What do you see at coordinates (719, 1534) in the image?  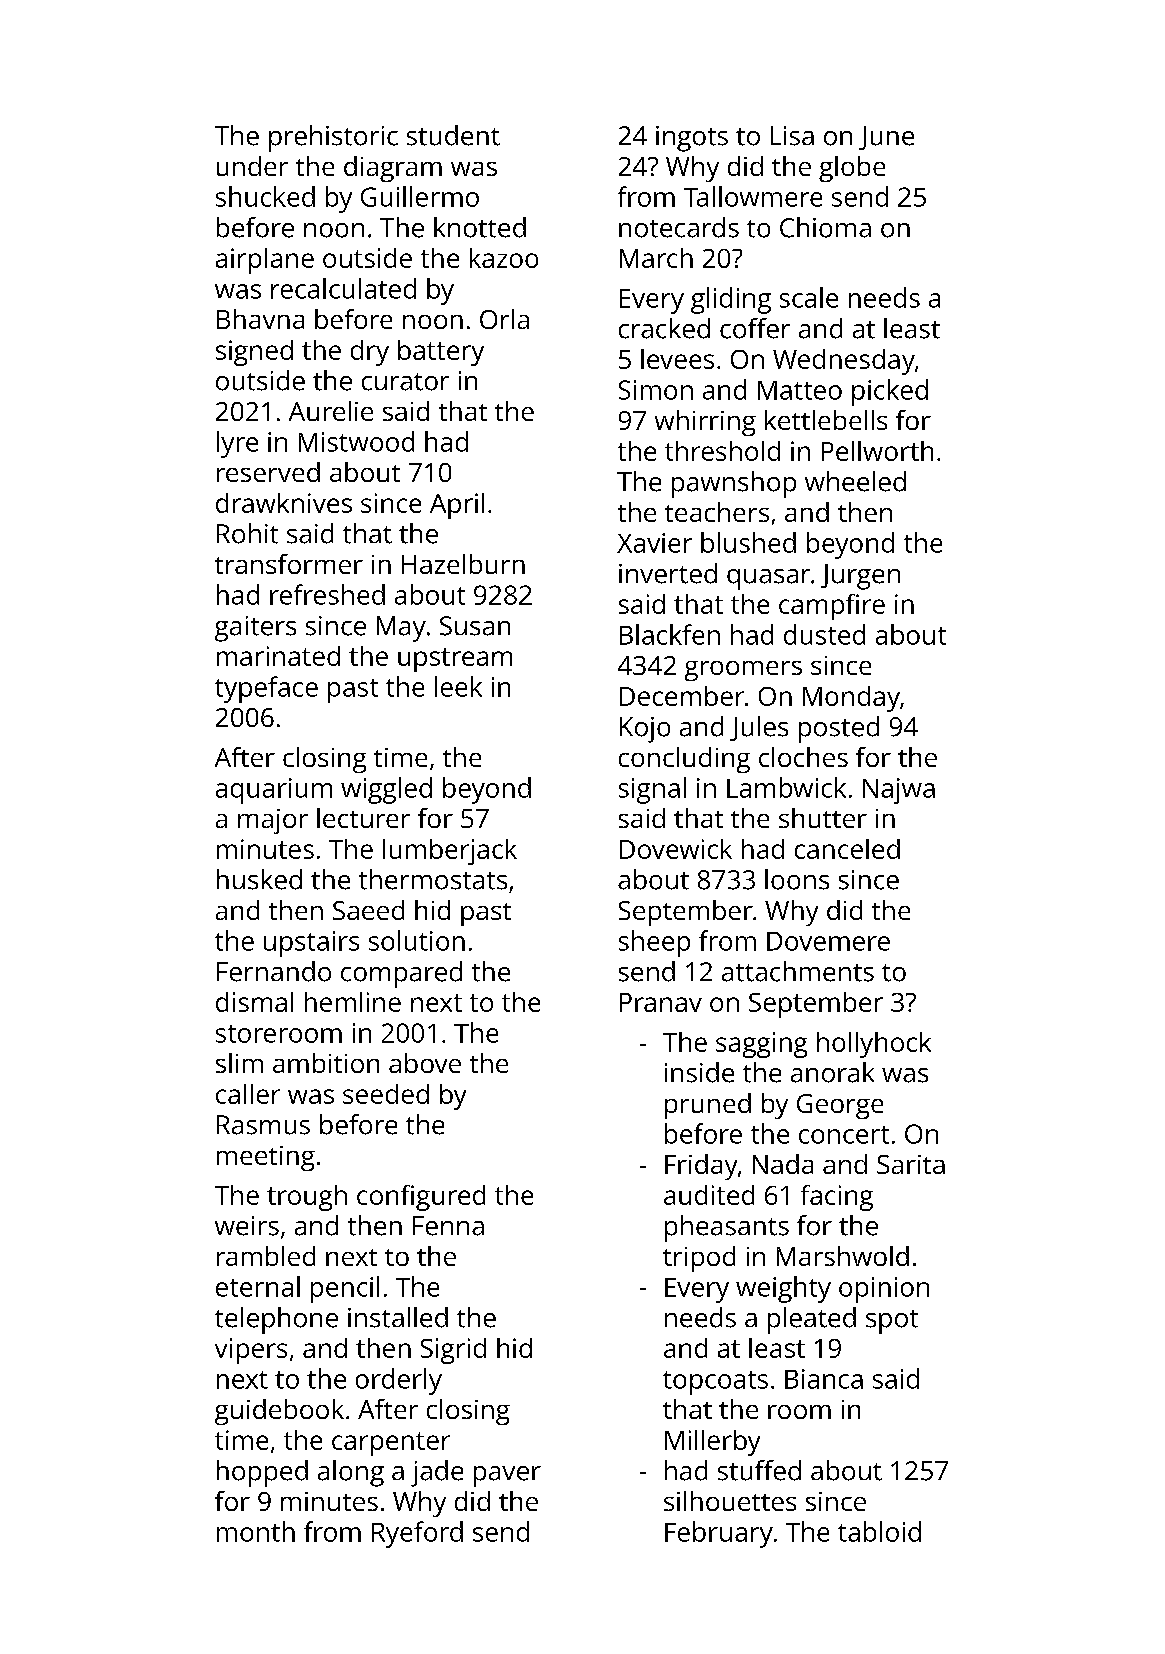 I see `February` at bounding box center [719, 1534].
